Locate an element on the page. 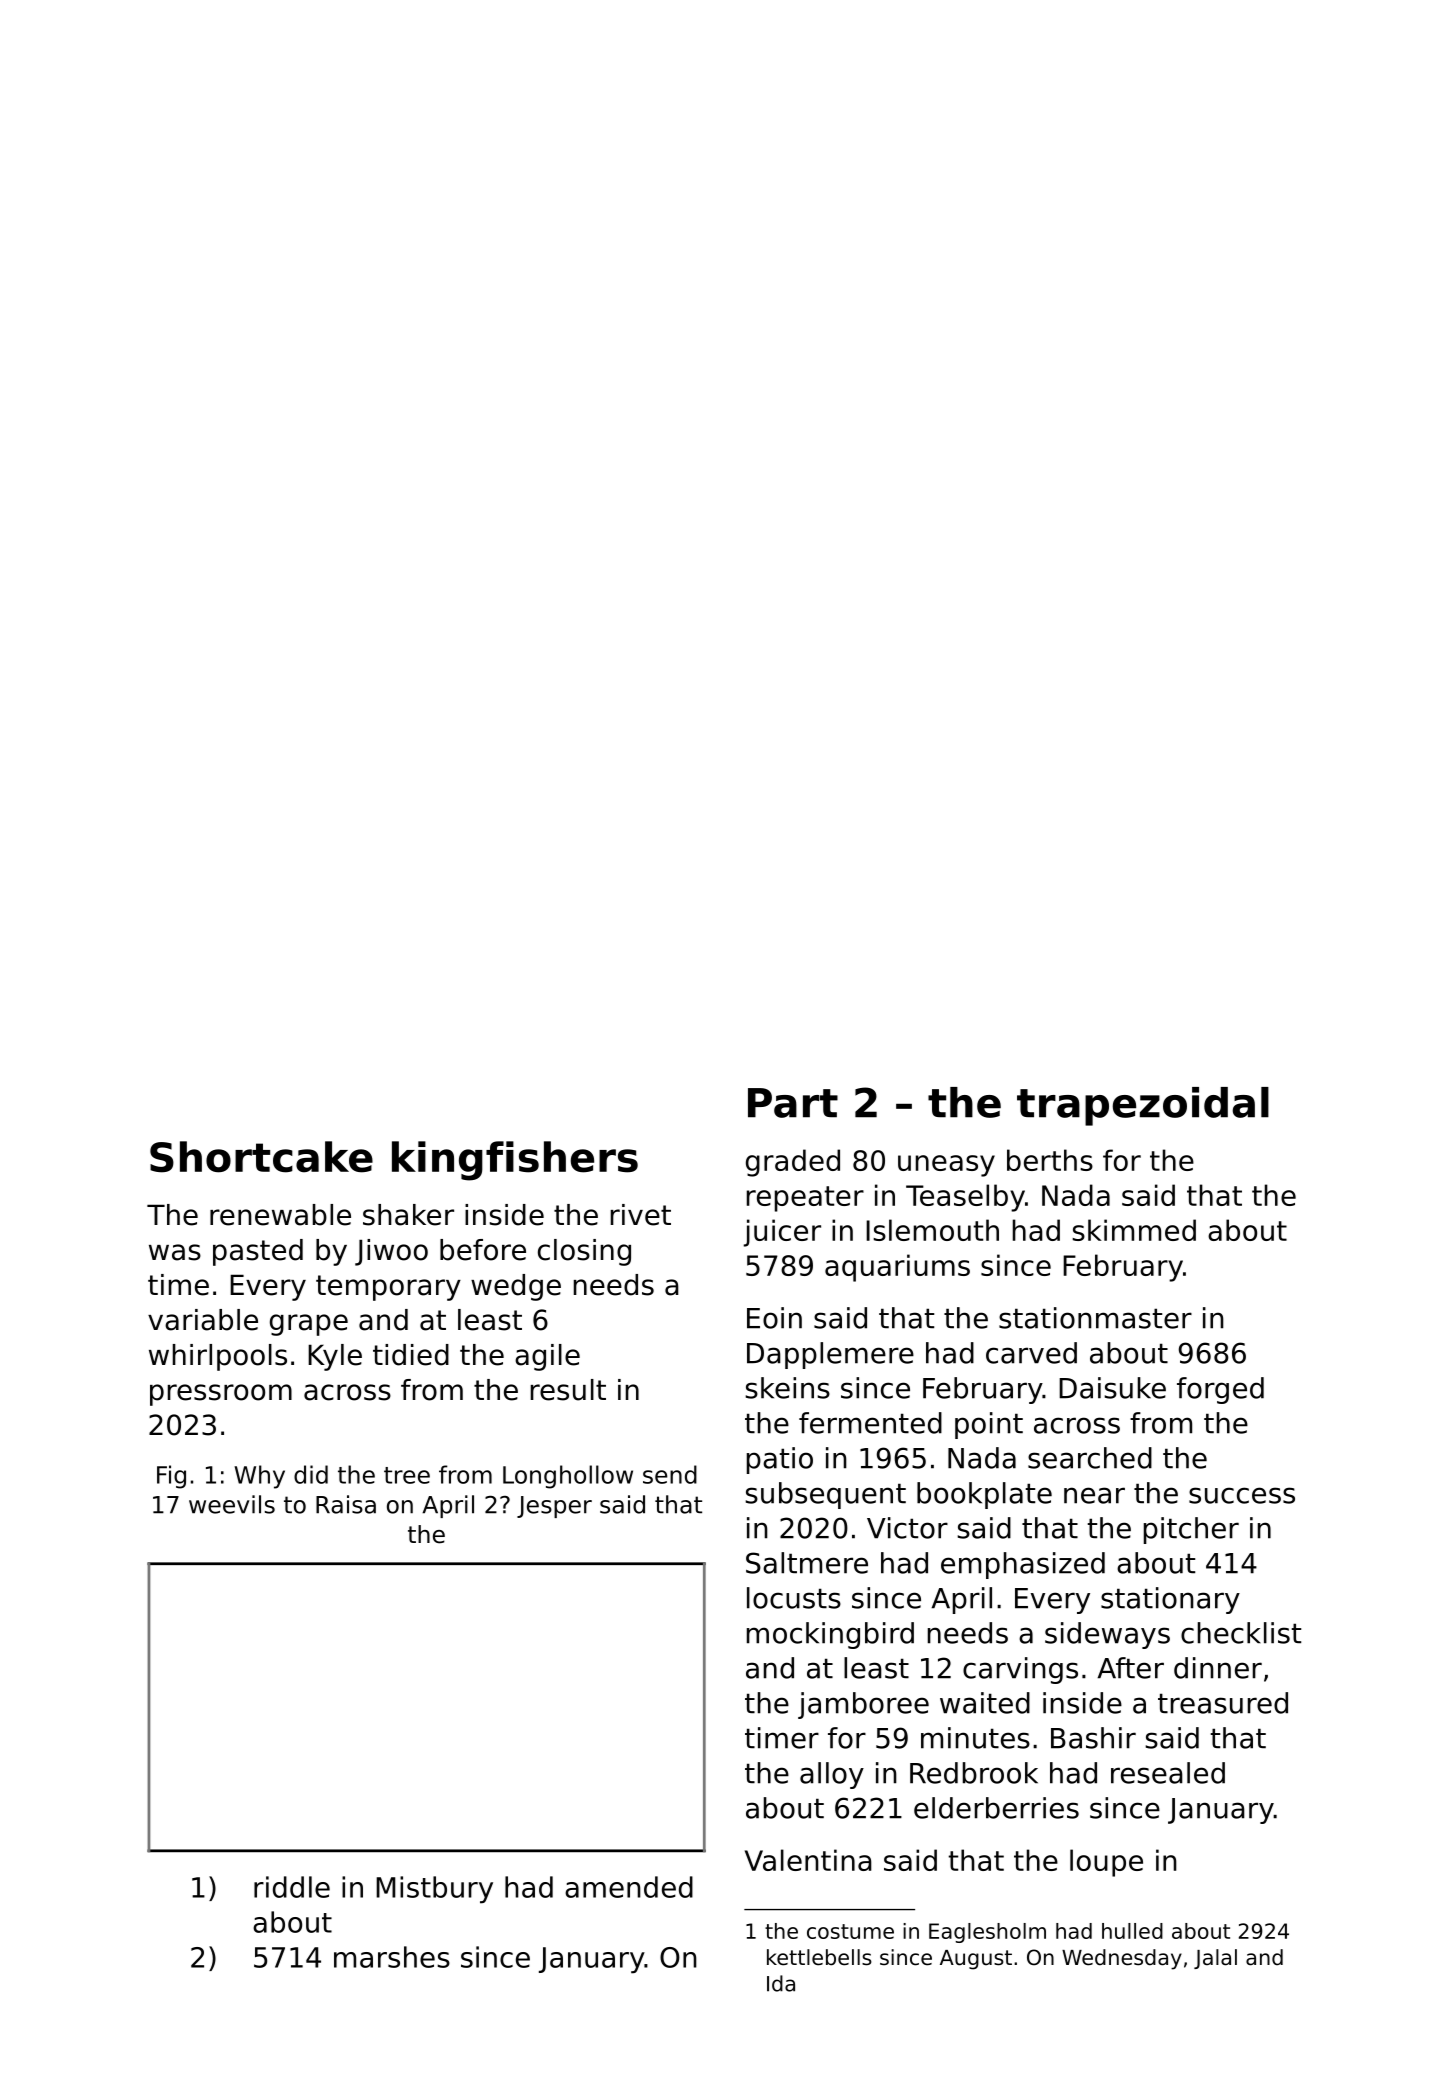 Image resolution: width=1450 pixels, height=2100 pixels. riddle is located at coordinates (292, 1887).
